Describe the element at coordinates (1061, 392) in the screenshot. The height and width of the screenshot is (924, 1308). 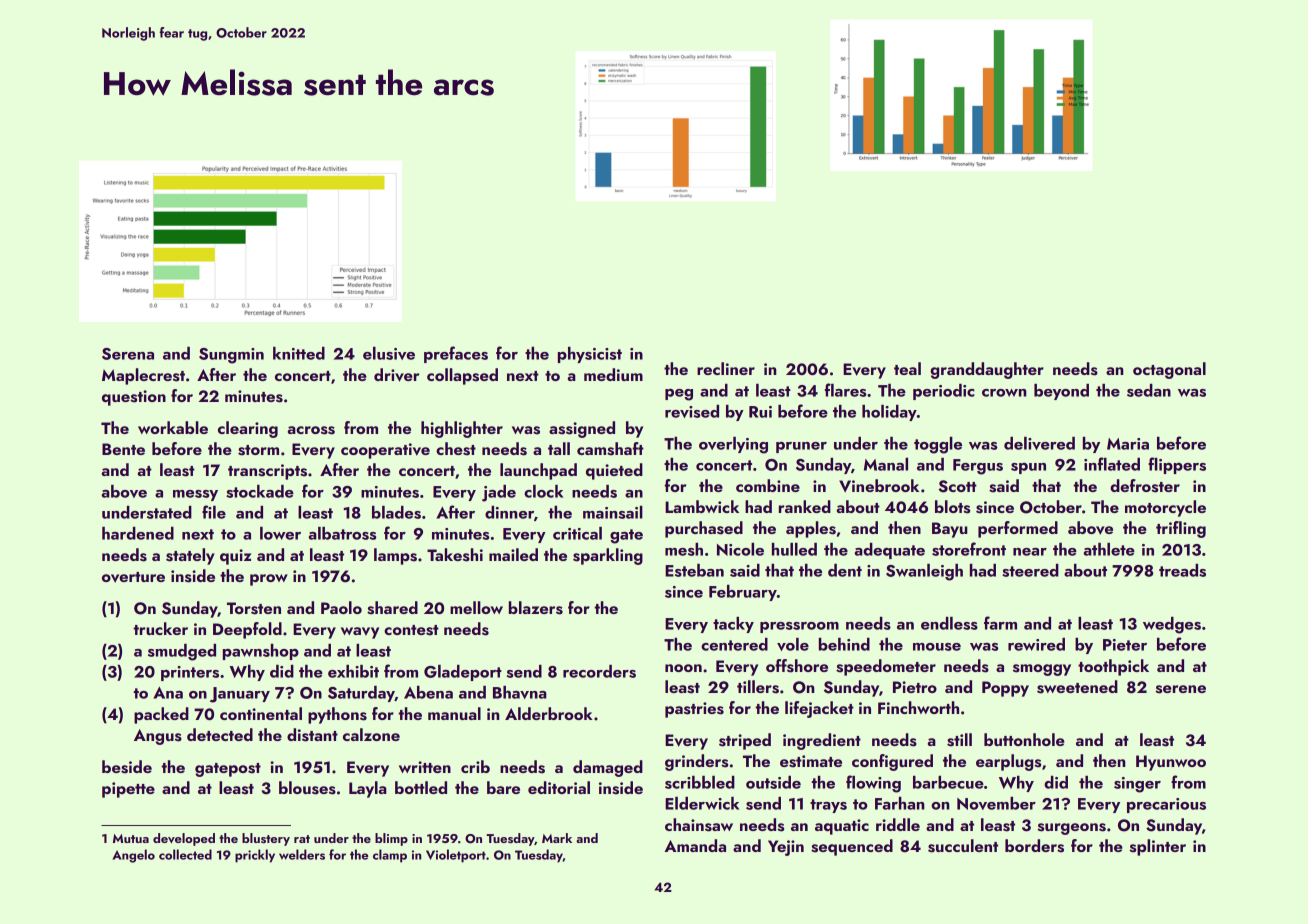
I see `beyond` at that location.
